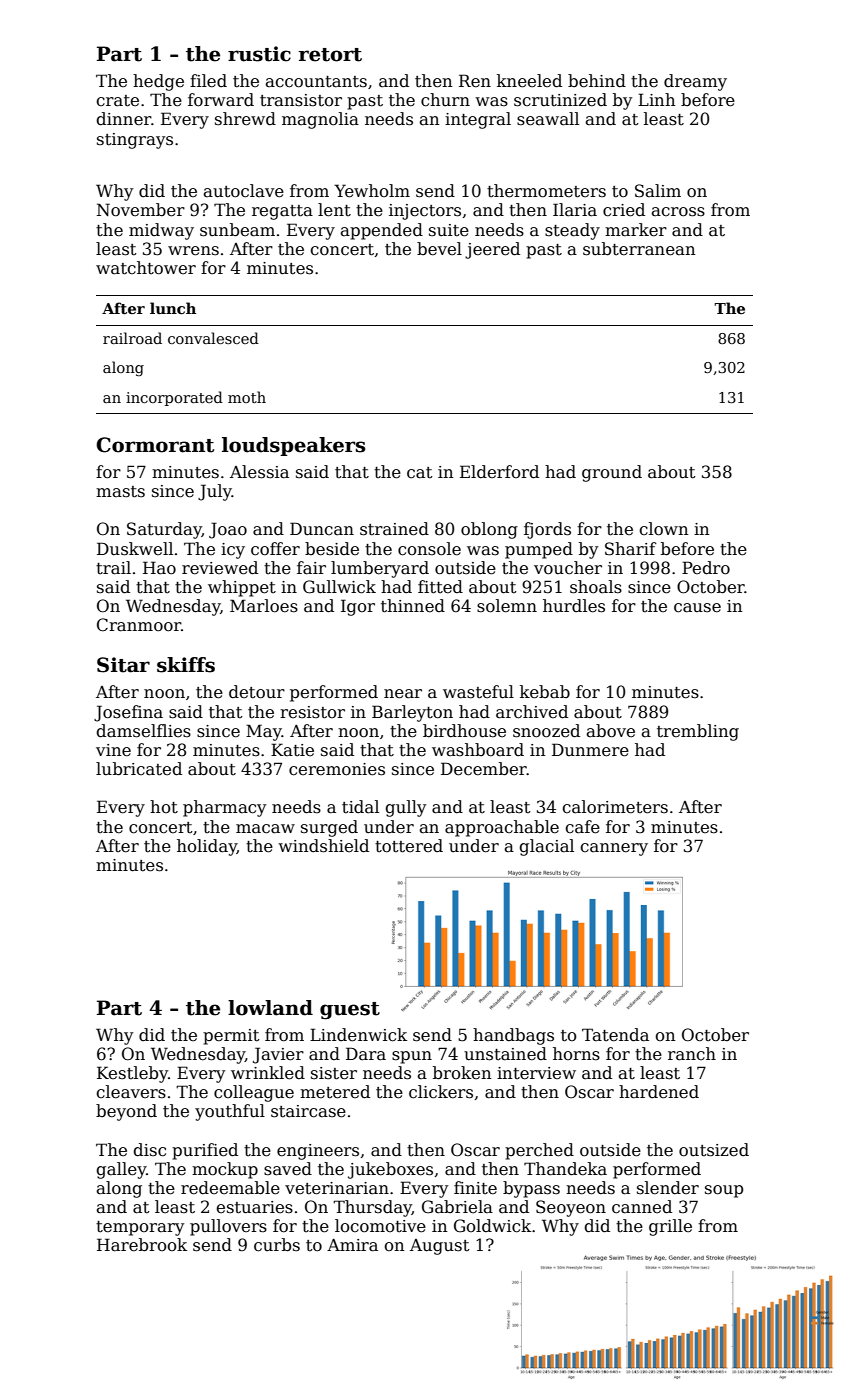 This screenshot has height=1400, width=849. What do you see at coordinates (439, 249) in the screenshot?
I see `bevel` at bounding box center [439, 249].
